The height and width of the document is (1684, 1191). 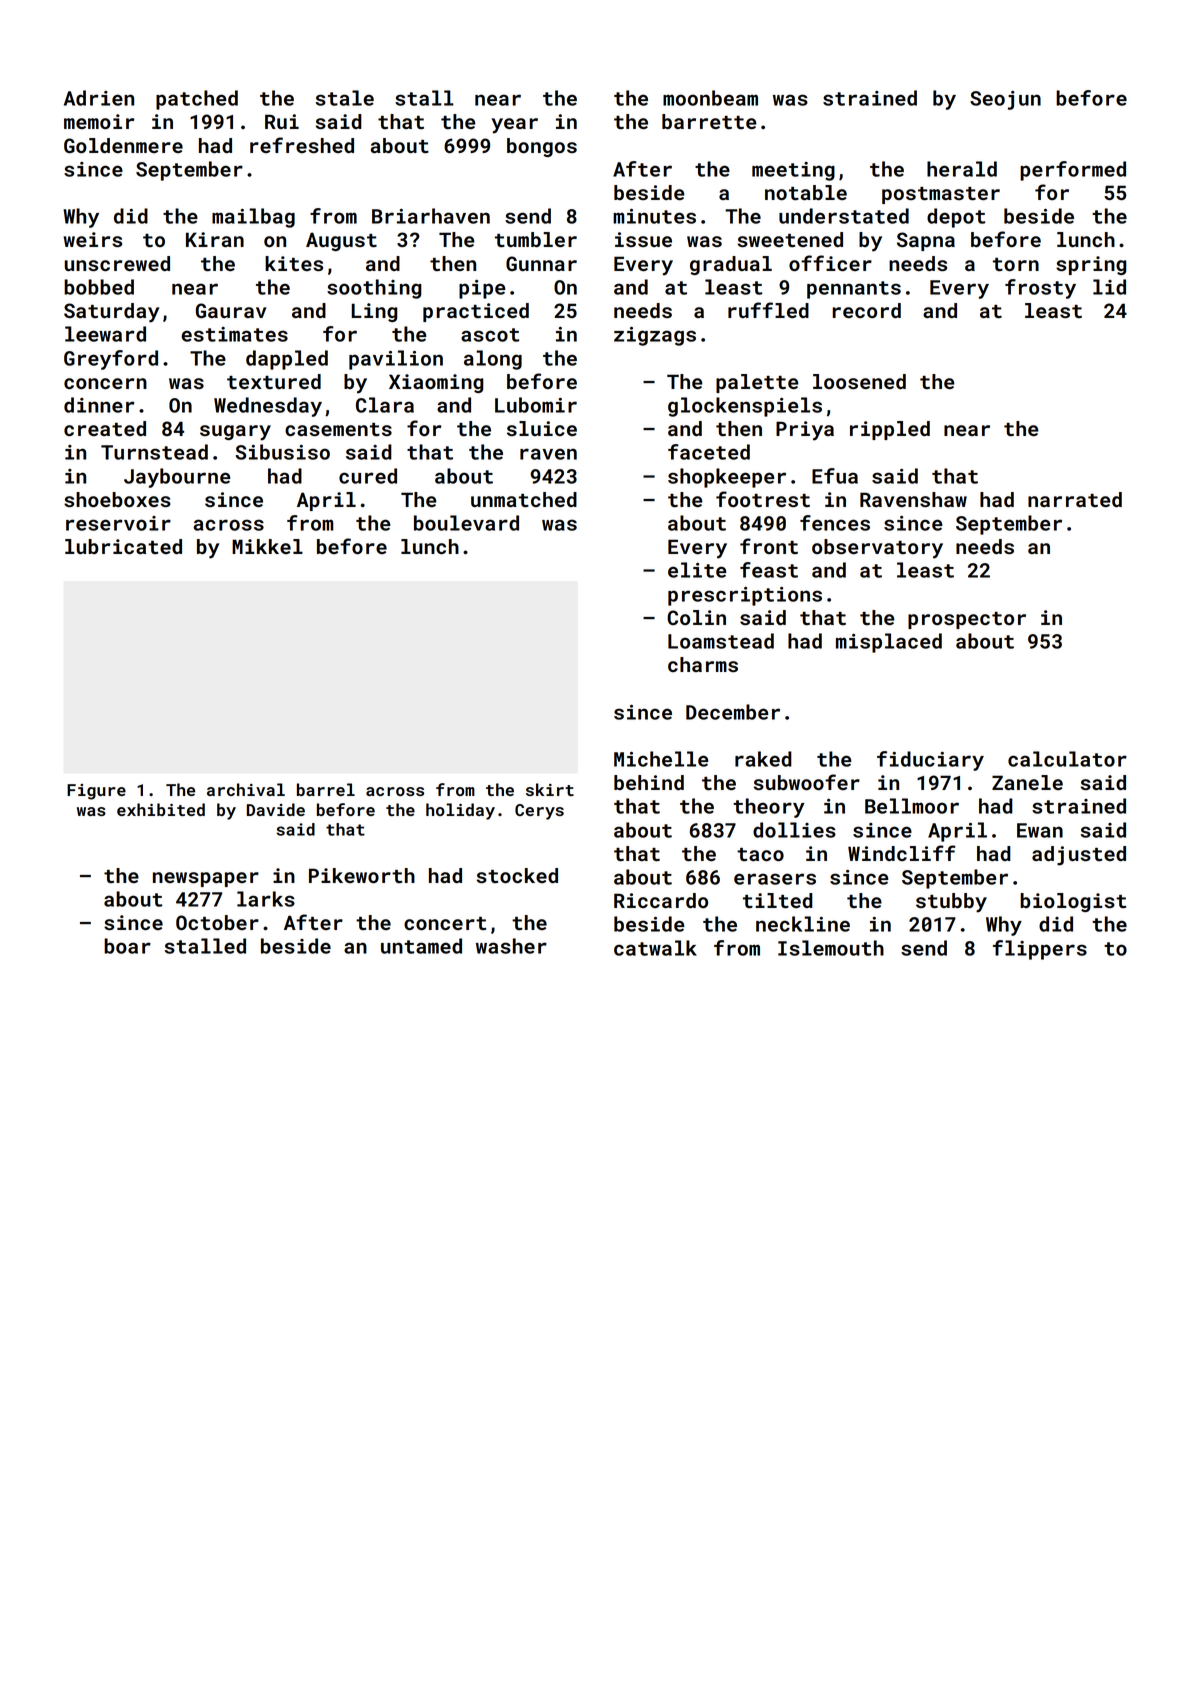 What do you see at coordinates (127, 946) in the document?
I see `boar` at bounding box center [127, 946].
